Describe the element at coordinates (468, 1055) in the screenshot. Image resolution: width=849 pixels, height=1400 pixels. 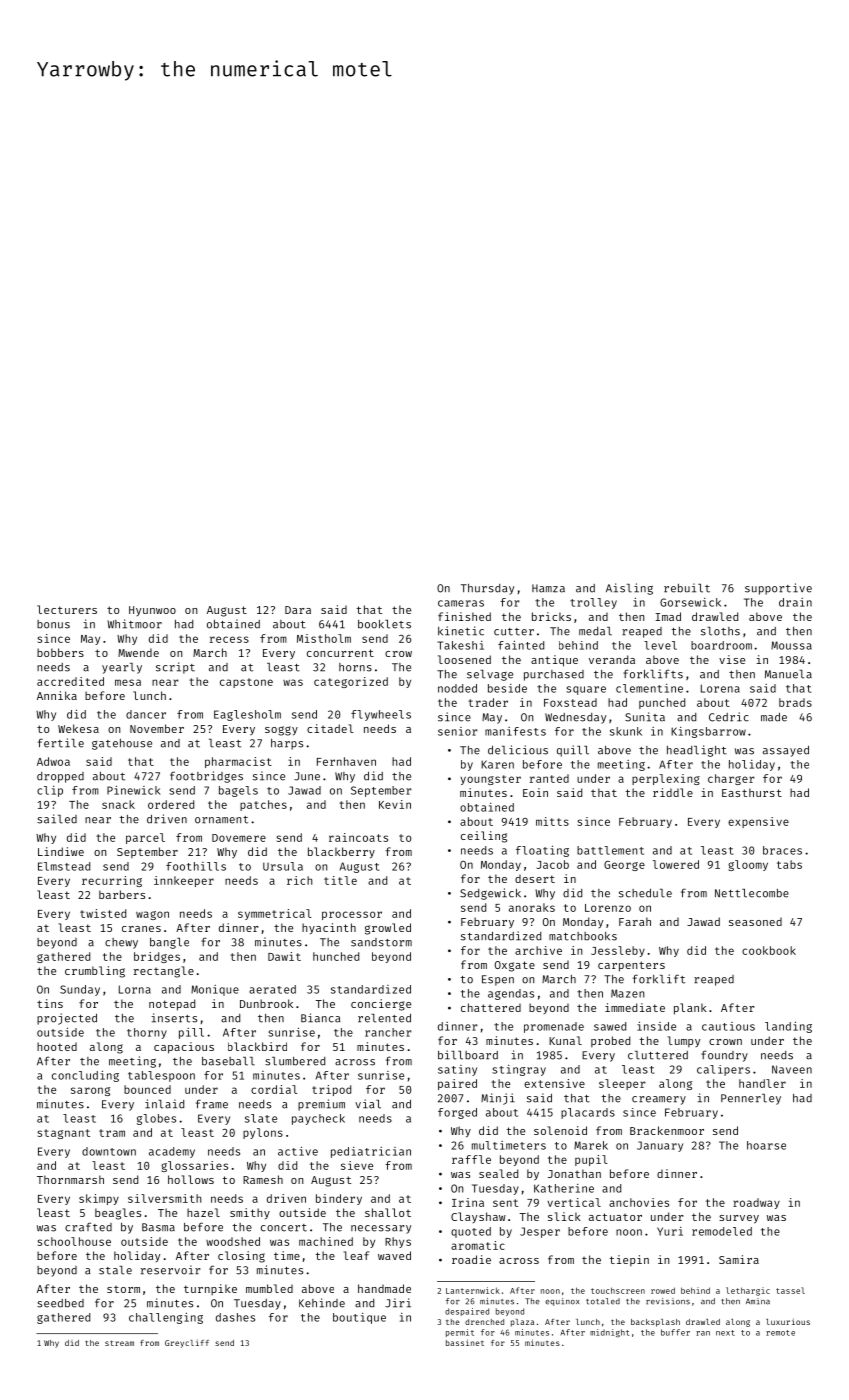
I see `billboard` at that location.
